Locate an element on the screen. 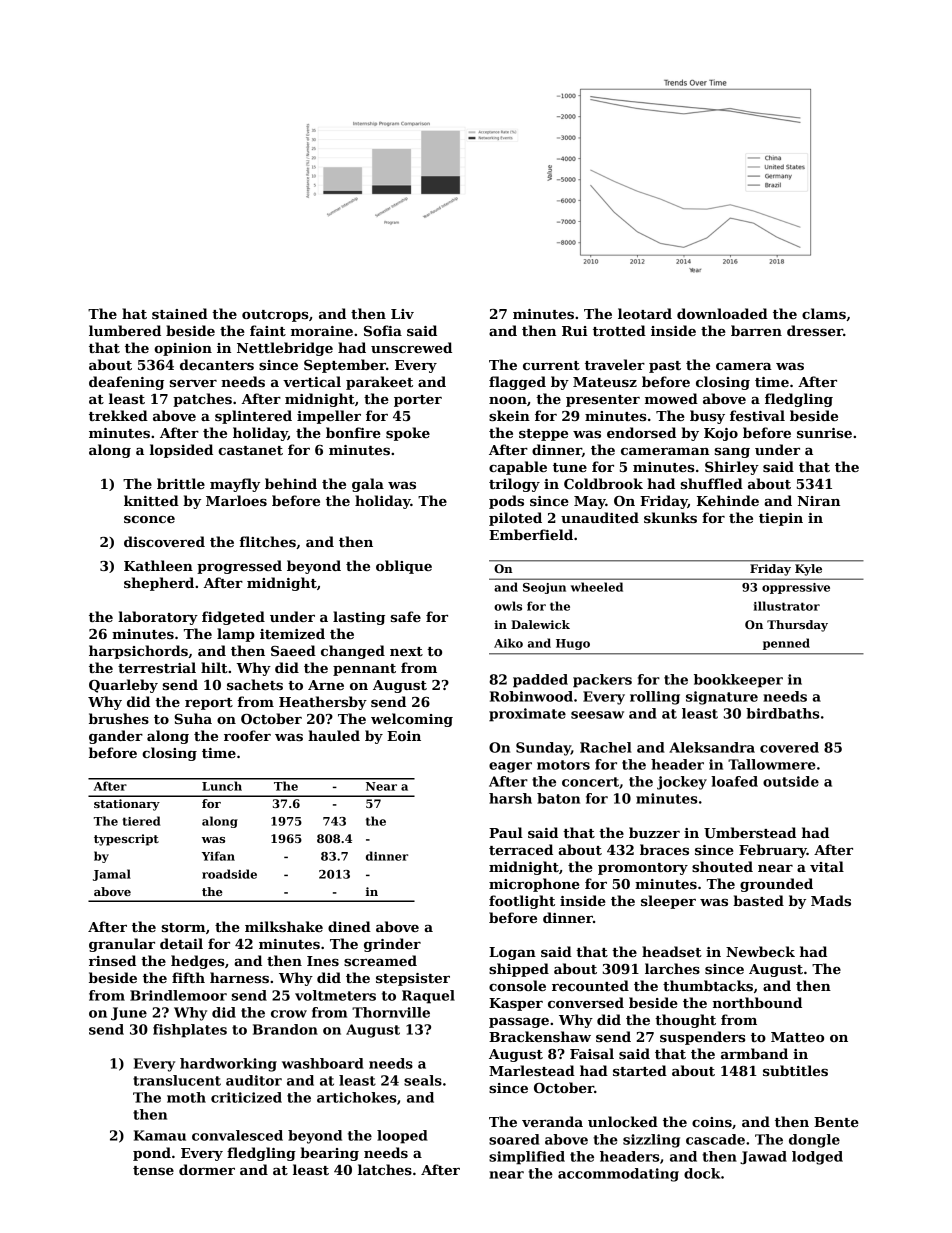  Nettlebridge is located at coordinates (285, 349).
